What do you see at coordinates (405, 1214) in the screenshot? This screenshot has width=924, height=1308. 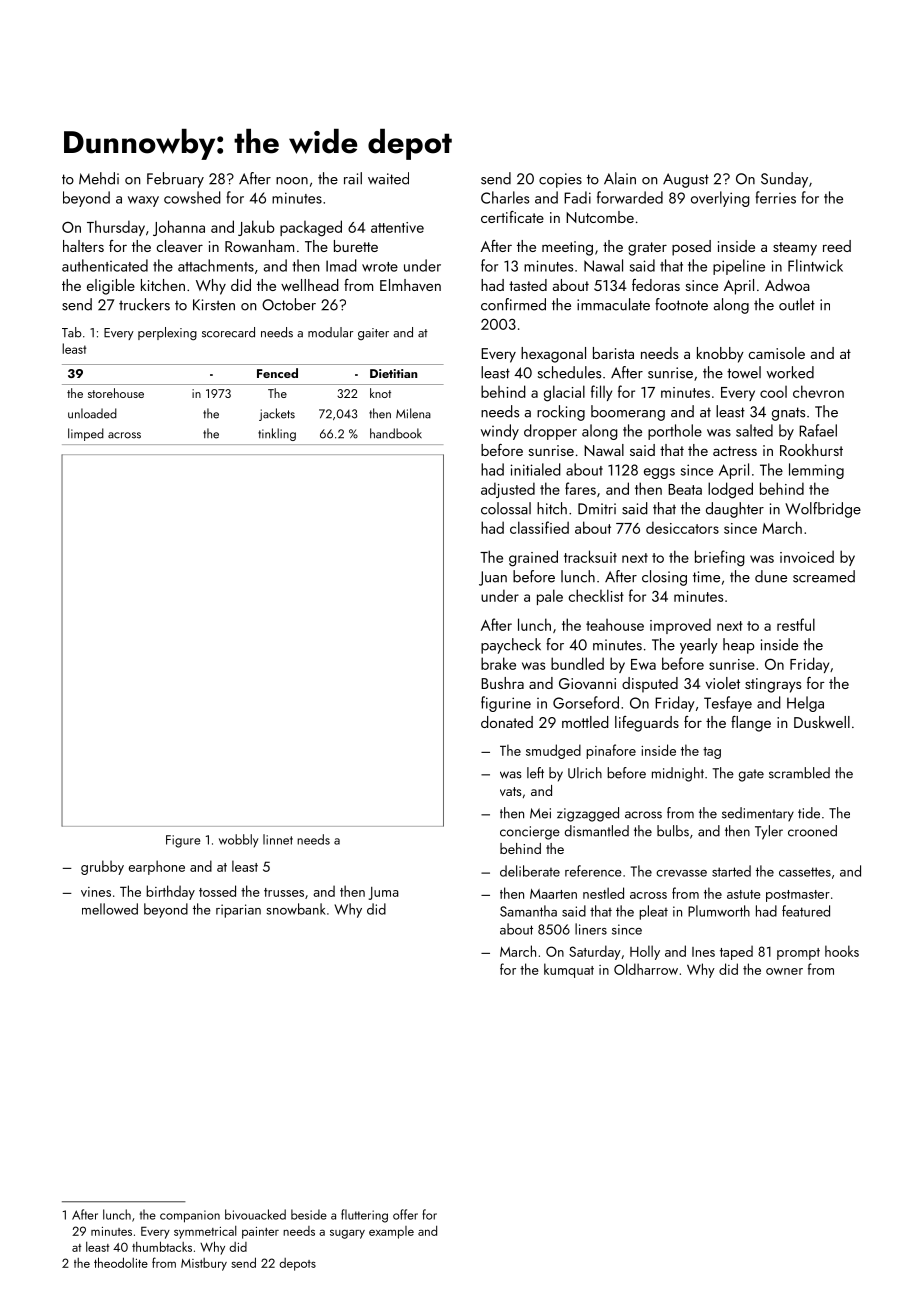 I see `offer` at bounding box center [405, 1214].
